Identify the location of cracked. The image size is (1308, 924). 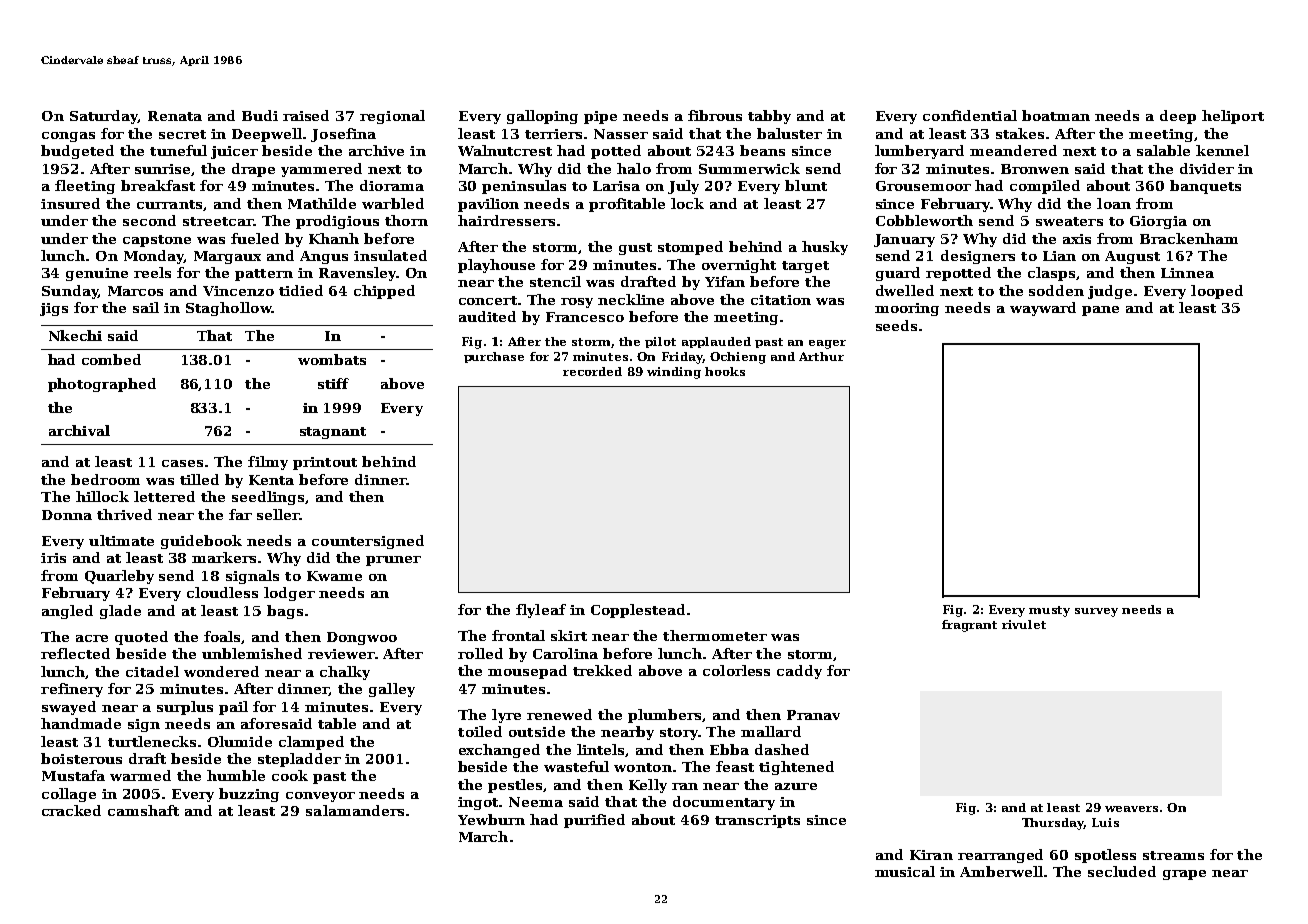
(71, 810).
